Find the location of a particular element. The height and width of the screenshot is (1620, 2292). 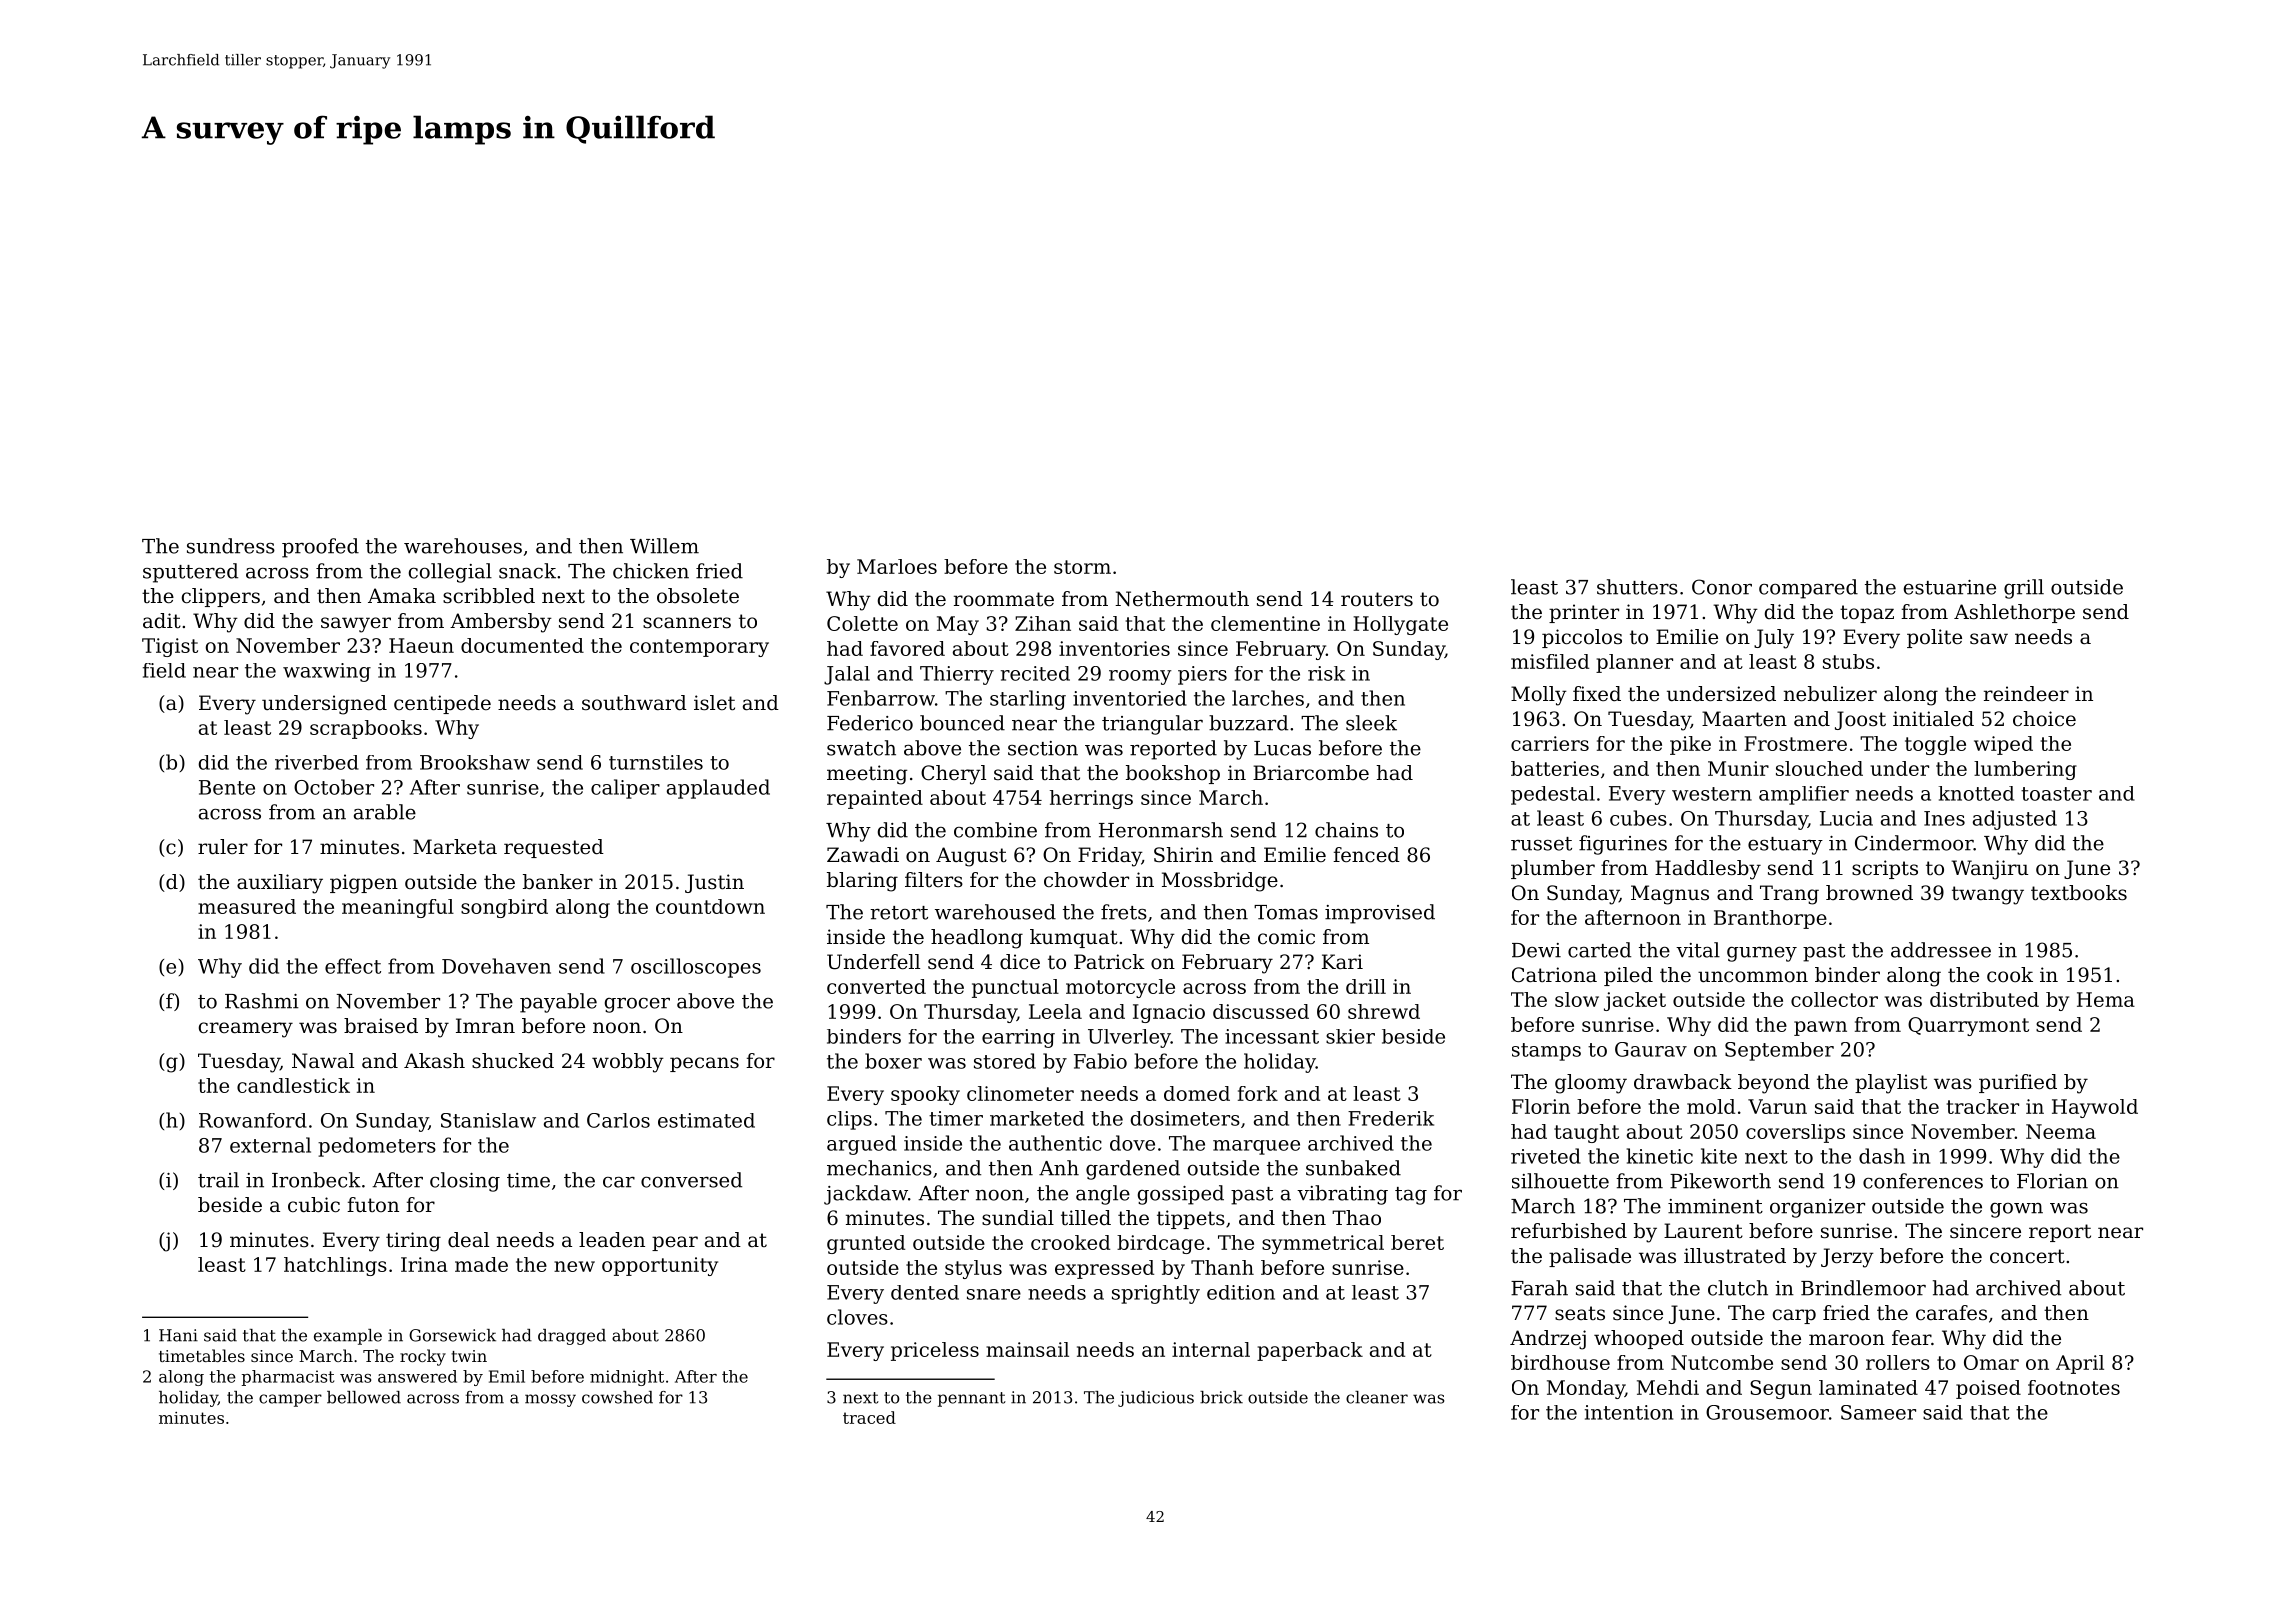

twangy is located at coordinates (1988, 895).
